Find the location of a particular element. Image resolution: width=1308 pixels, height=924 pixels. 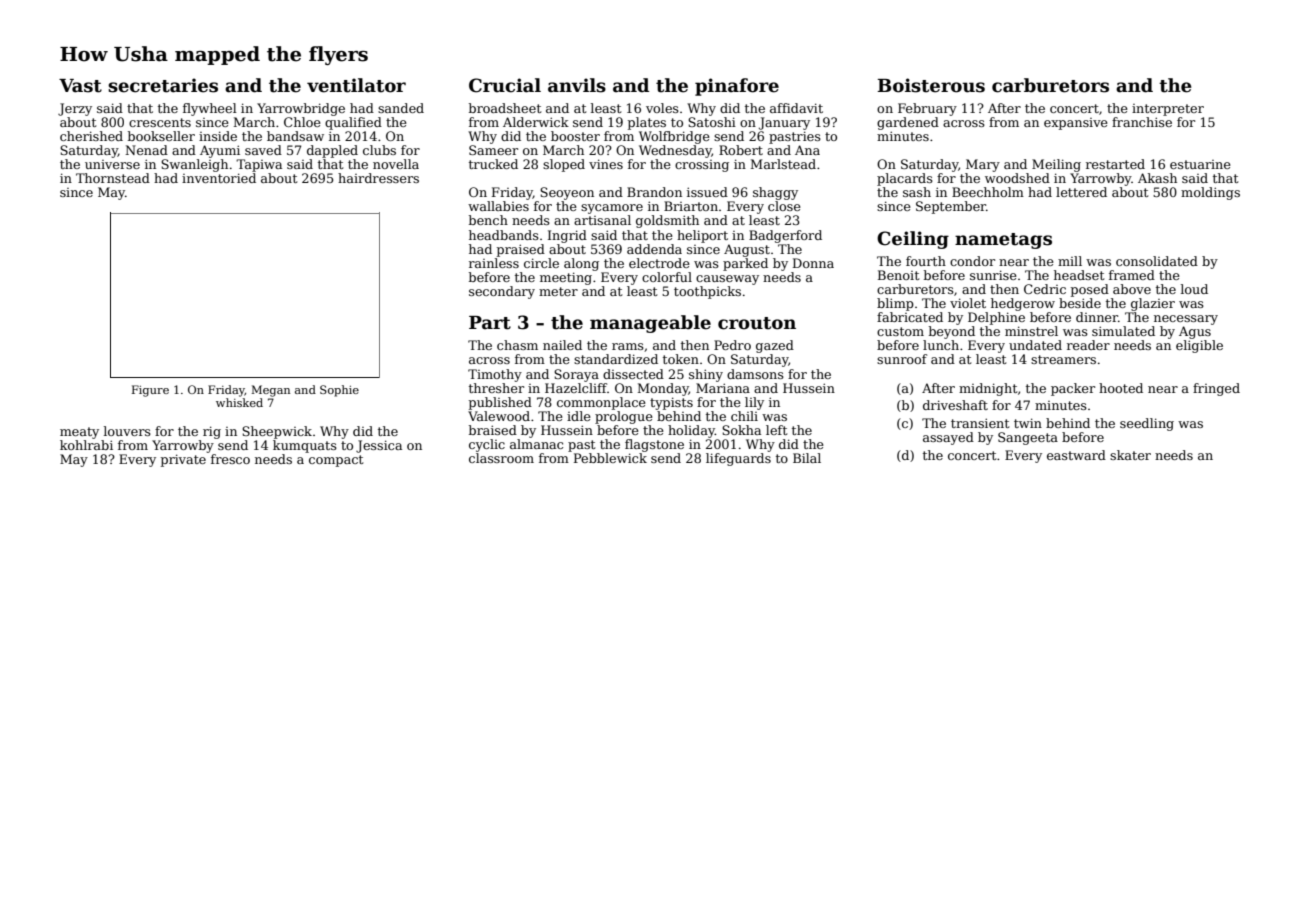

bench is located at coordinates (488, 220).
